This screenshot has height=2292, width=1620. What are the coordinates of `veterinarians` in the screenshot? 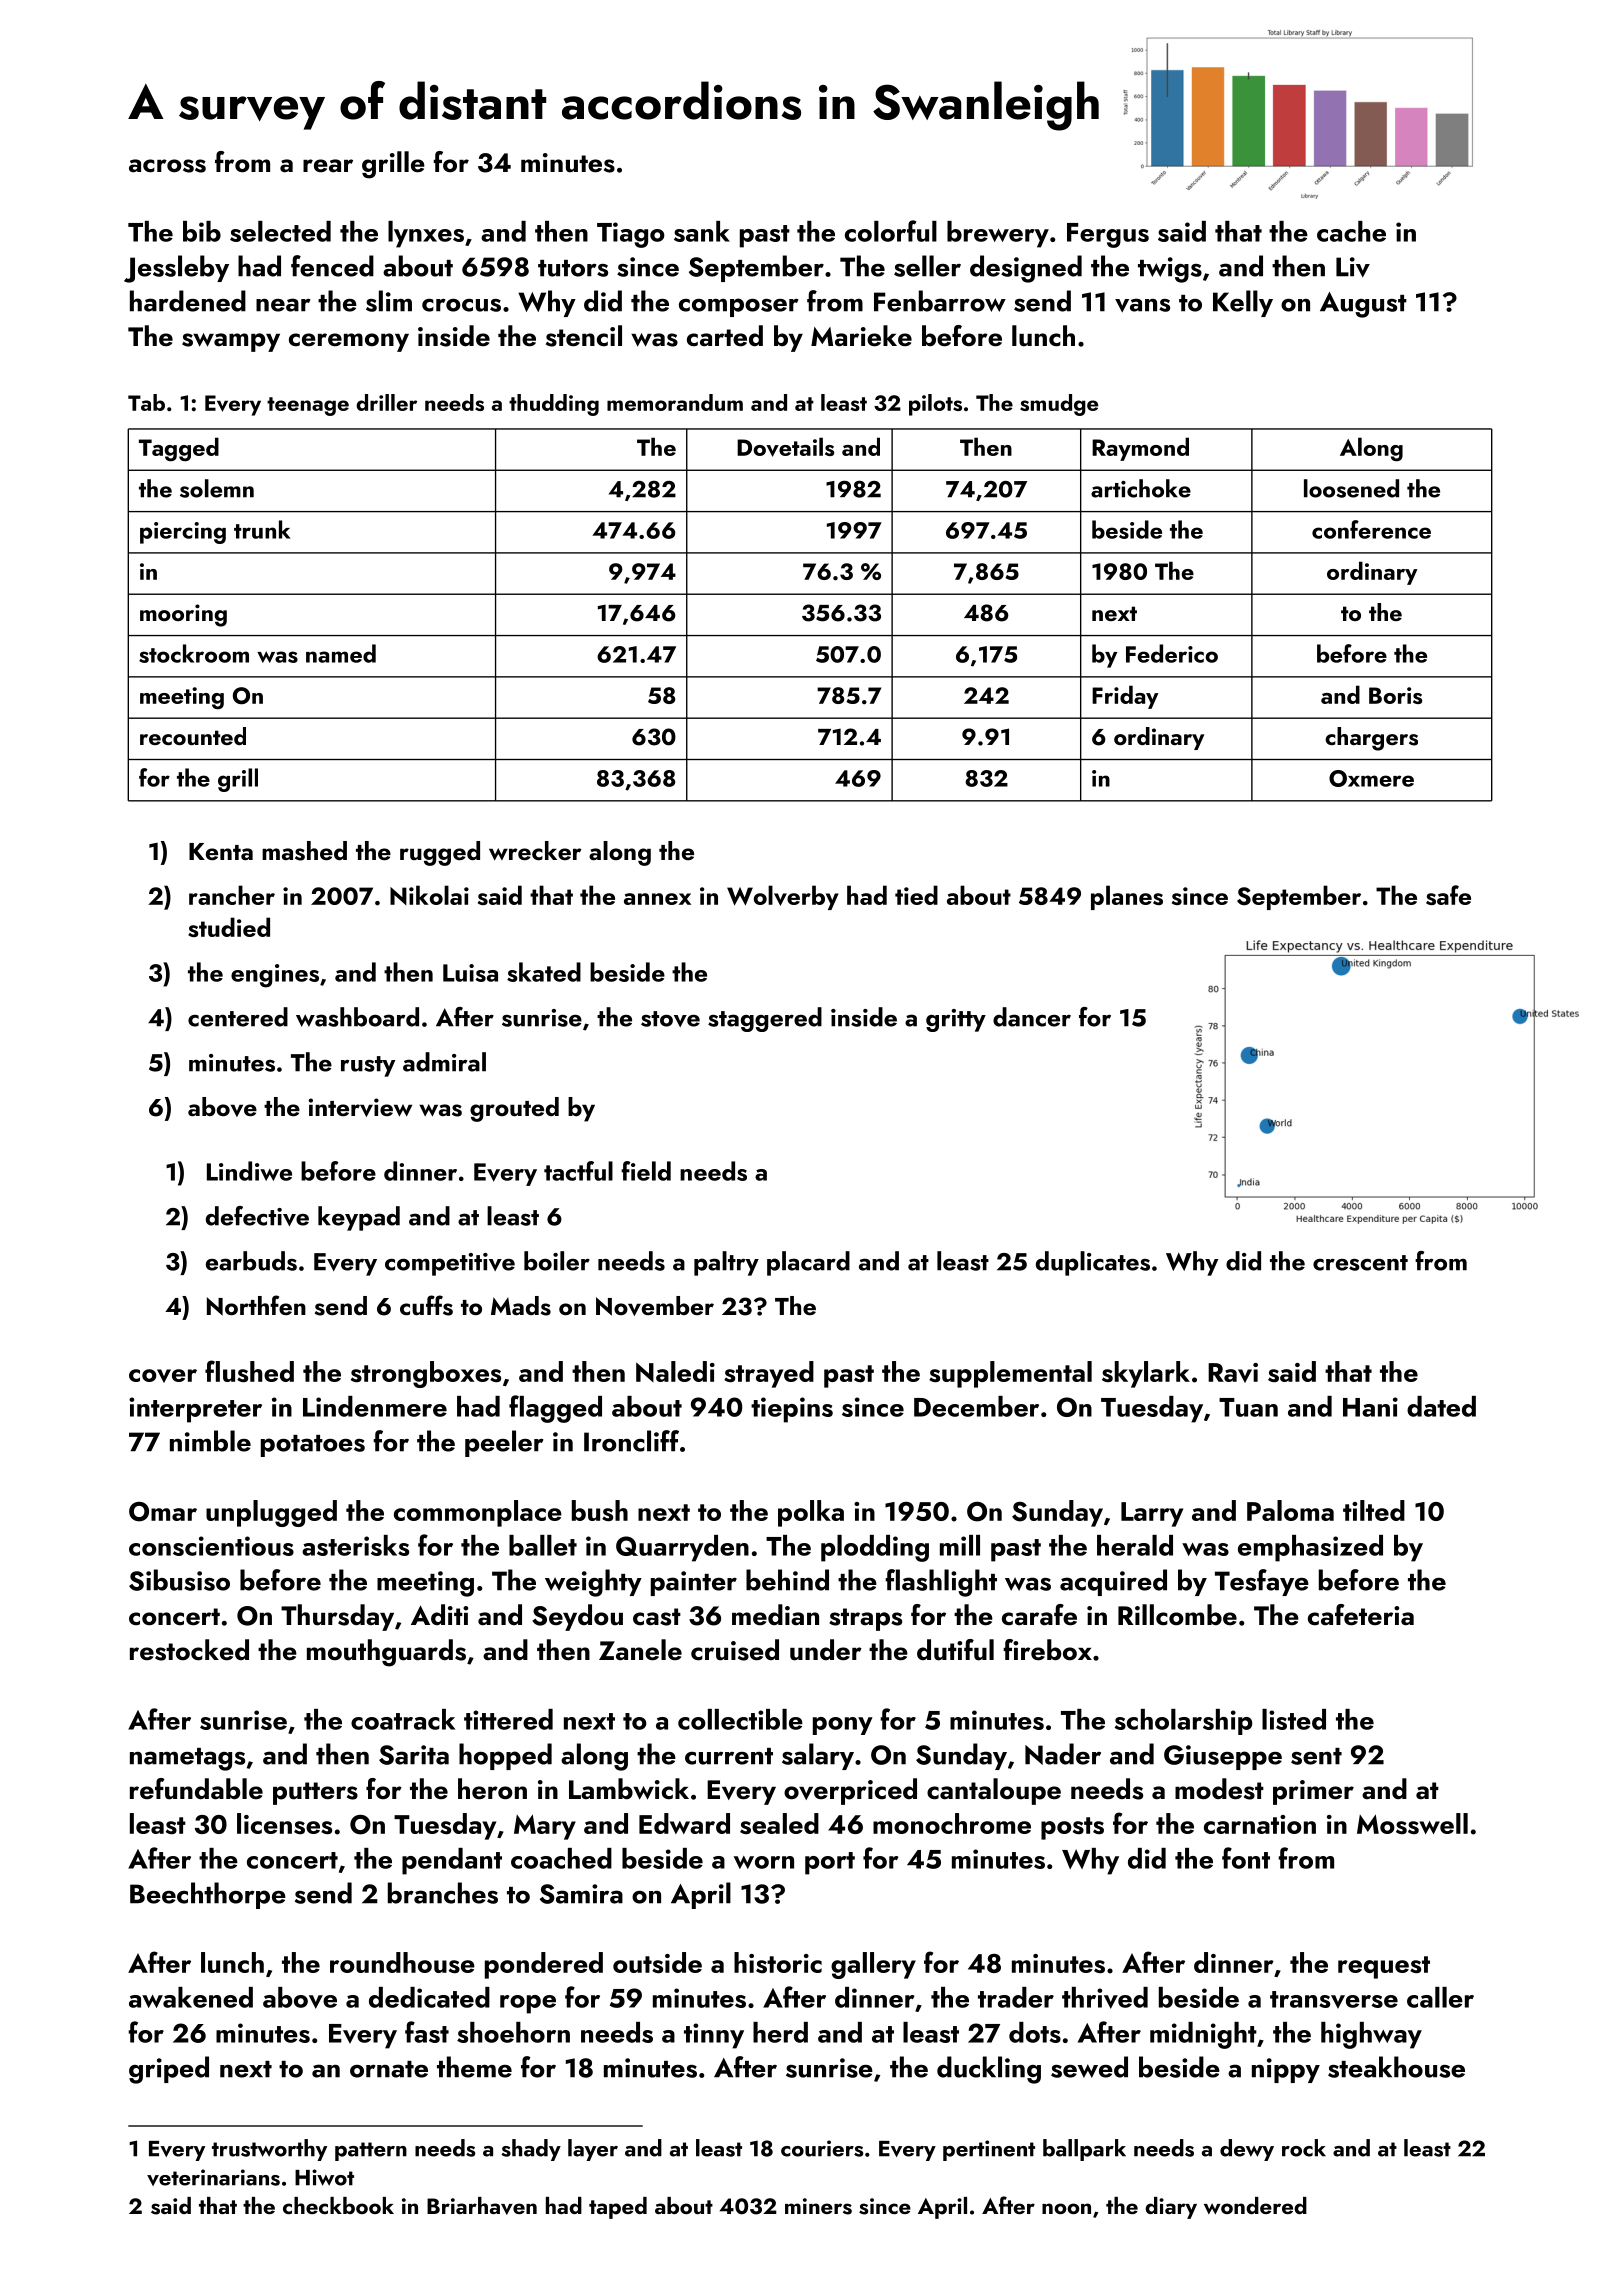 It's located at (213, 2177).
